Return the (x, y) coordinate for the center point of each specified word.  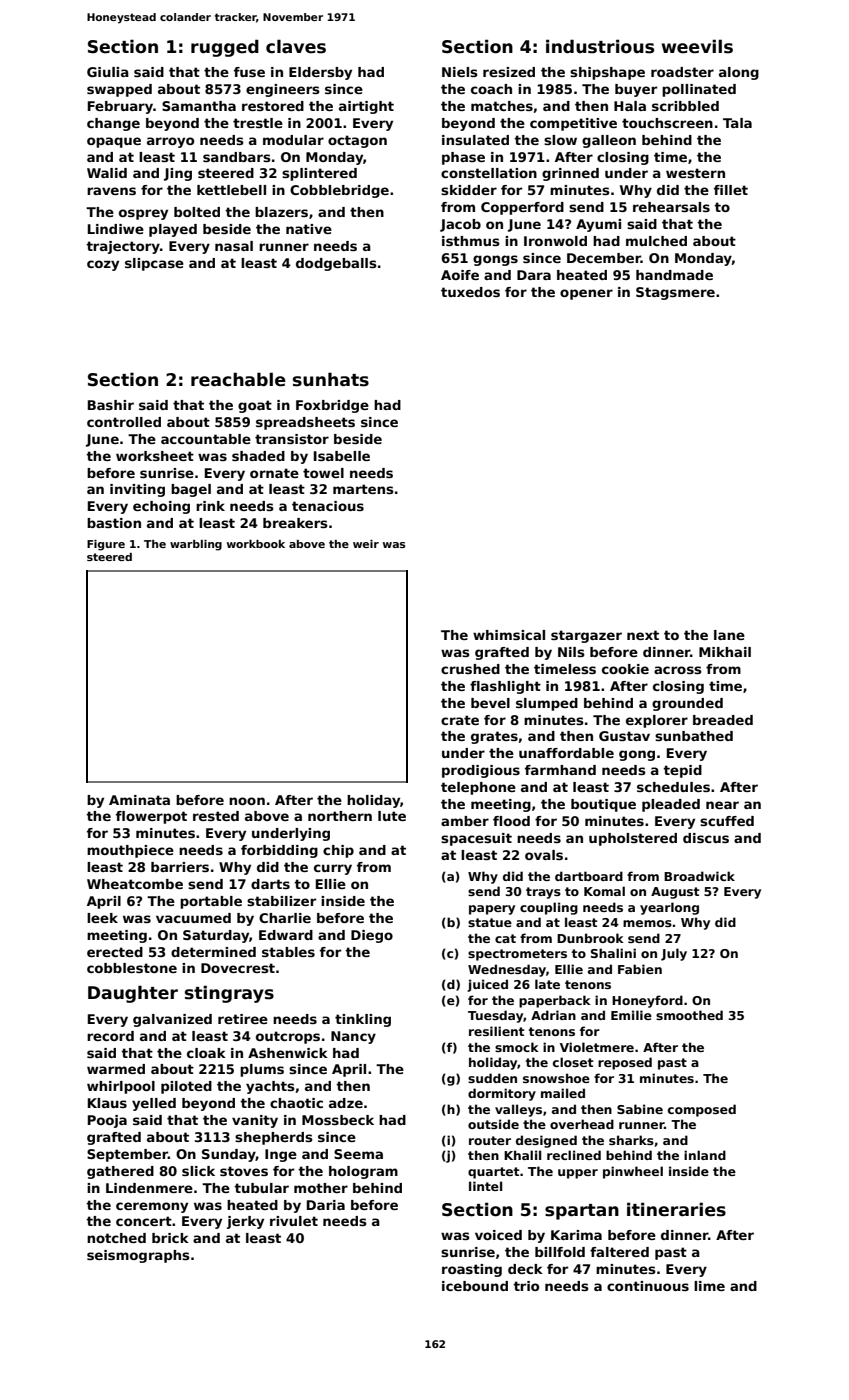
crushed (470, 669)
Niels (460, 72)
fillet (731, 190)
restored (273, 106)
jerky (245, 1222)
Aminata (139, 800)
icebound (475, 1286)
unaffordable (566, 753)
